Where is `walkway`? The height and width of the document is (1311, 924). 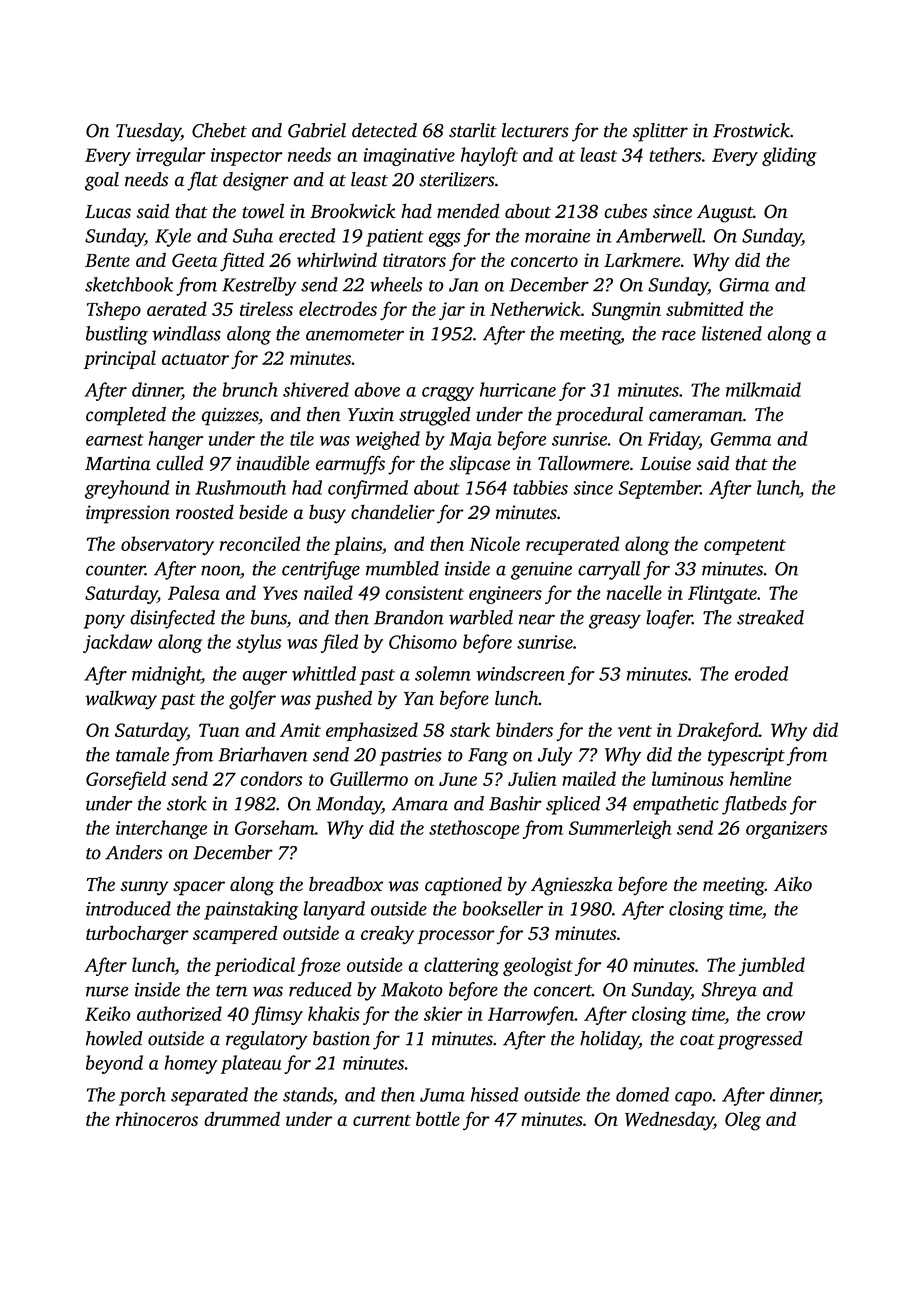
walkway is located at coordinates (121, 700).
